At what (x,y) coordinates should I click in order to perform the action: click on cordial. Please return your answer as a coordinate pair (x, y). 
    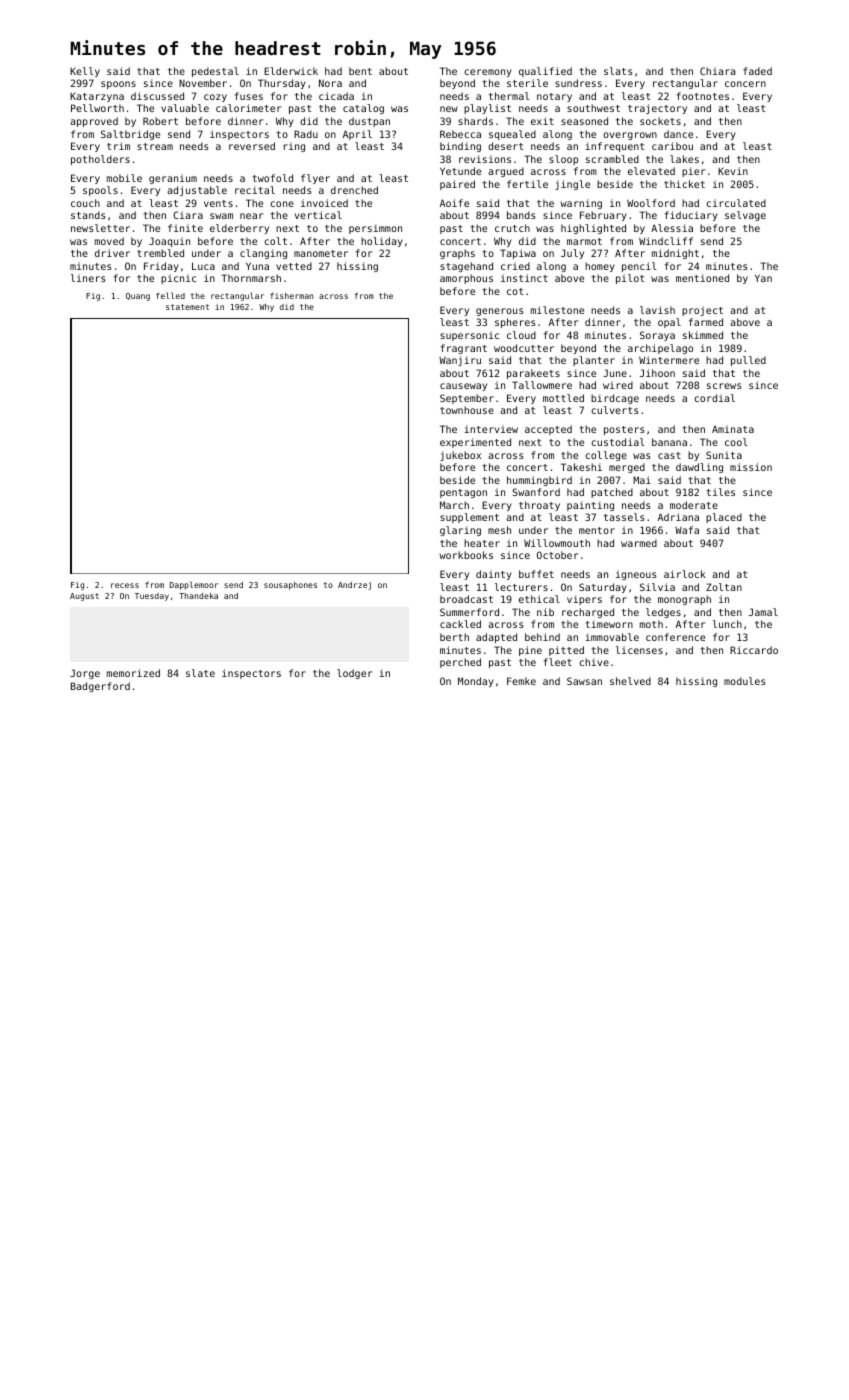
    Looking at the image, I should click on (714, 398).
